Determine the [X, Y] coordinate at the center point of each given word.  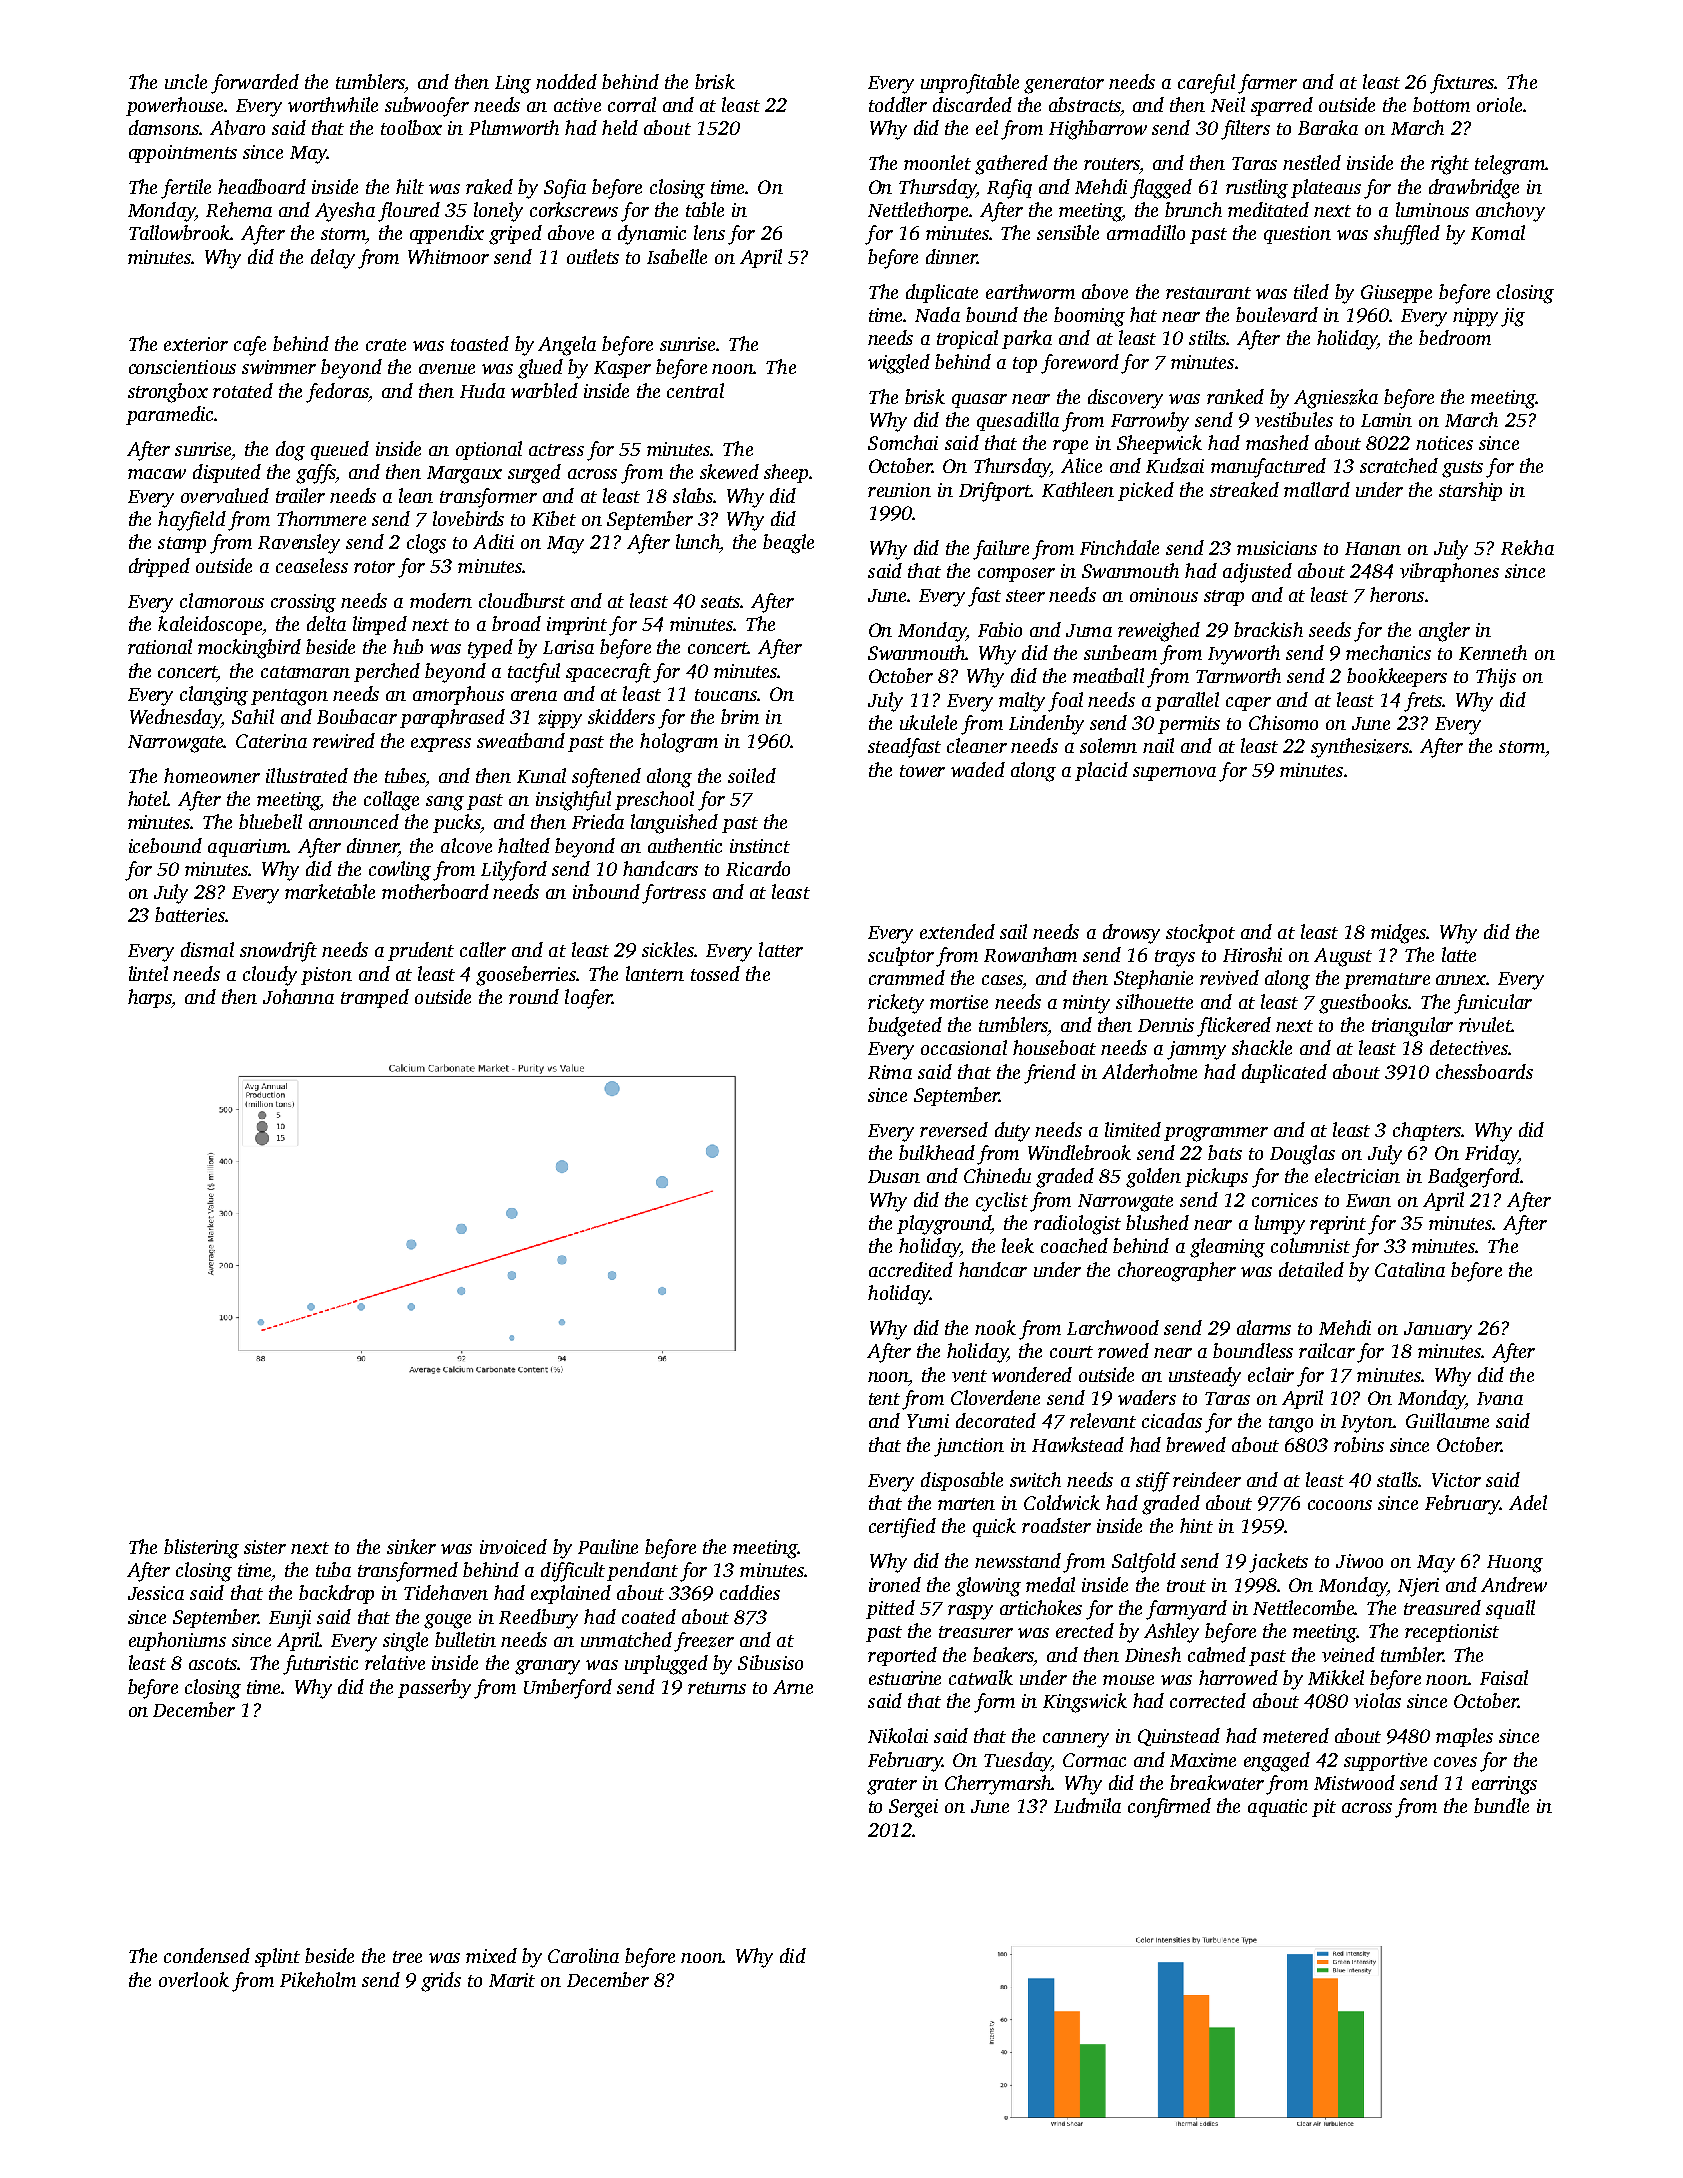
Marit [512, 1980]
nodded [566, 81]
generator [1064, 85]
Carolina [583, 1955]
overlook [194, 1979]
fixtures [1462, 84]
